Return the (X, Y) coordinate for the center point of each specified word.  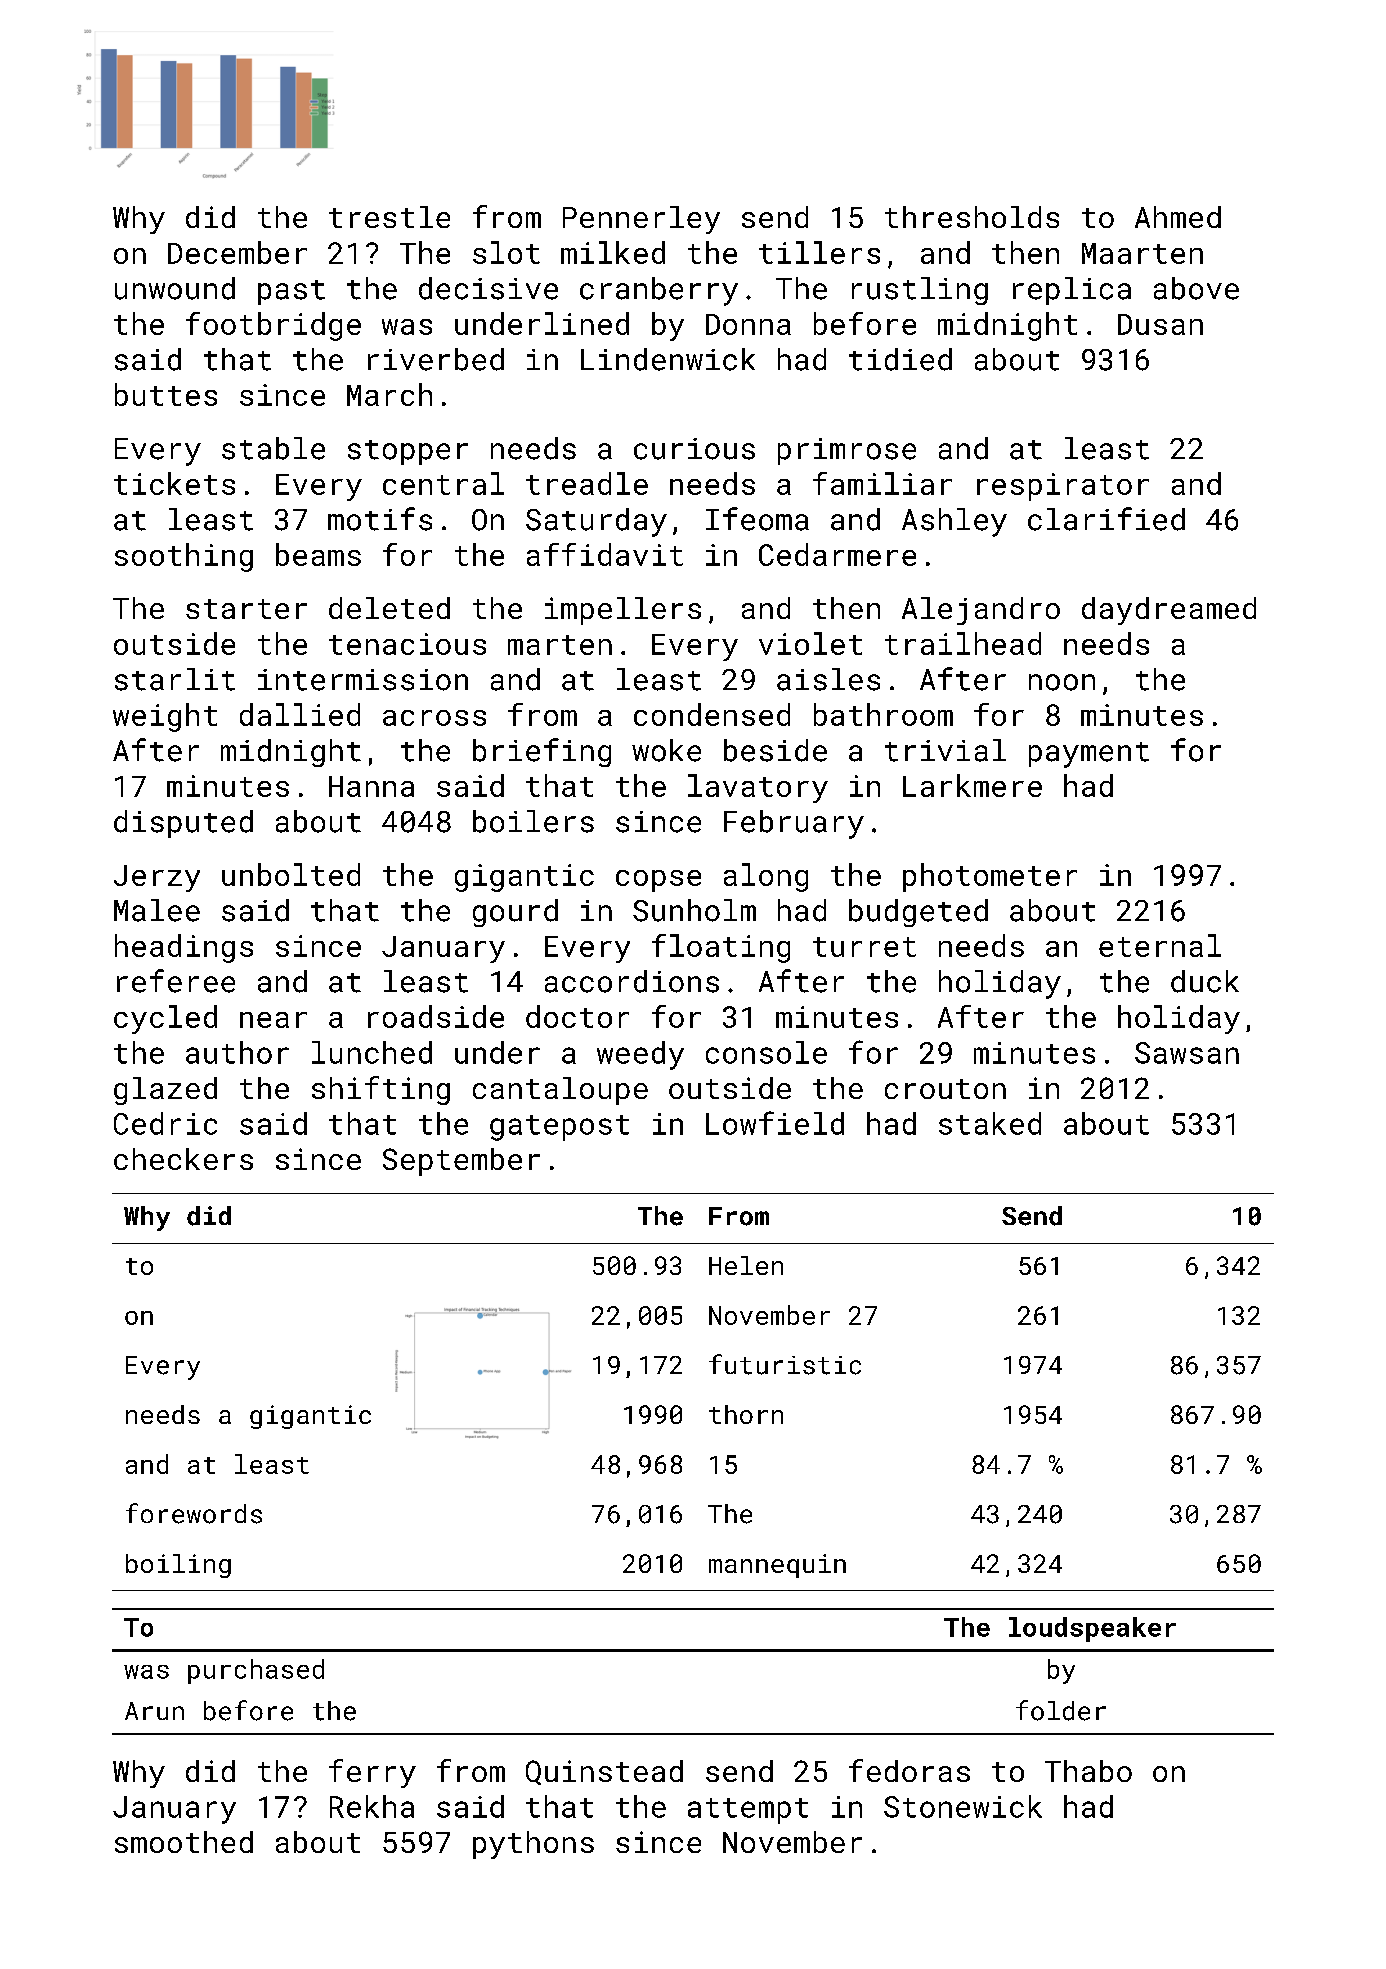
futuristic (785, 1364)
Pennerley (641, 220)
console (766, 1052)
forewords (194, 1513)
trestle (389, 217)
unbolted (291, 874)
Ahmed (1178, 217)
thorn (746, 1414)
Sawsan (1187, 1053)
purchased (256, 1671)
